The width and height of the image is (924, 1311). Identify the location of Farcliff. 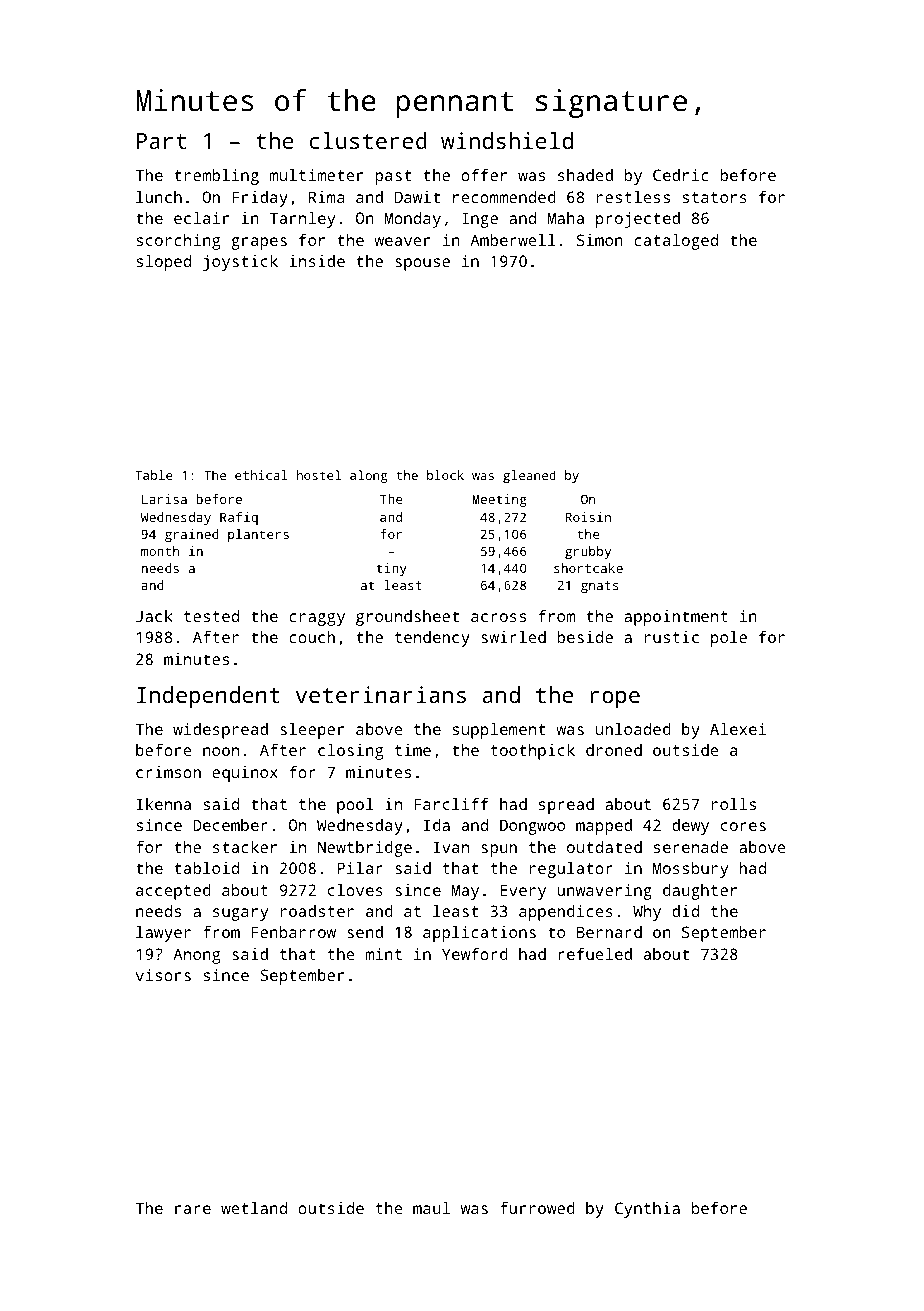
(451, 804).
